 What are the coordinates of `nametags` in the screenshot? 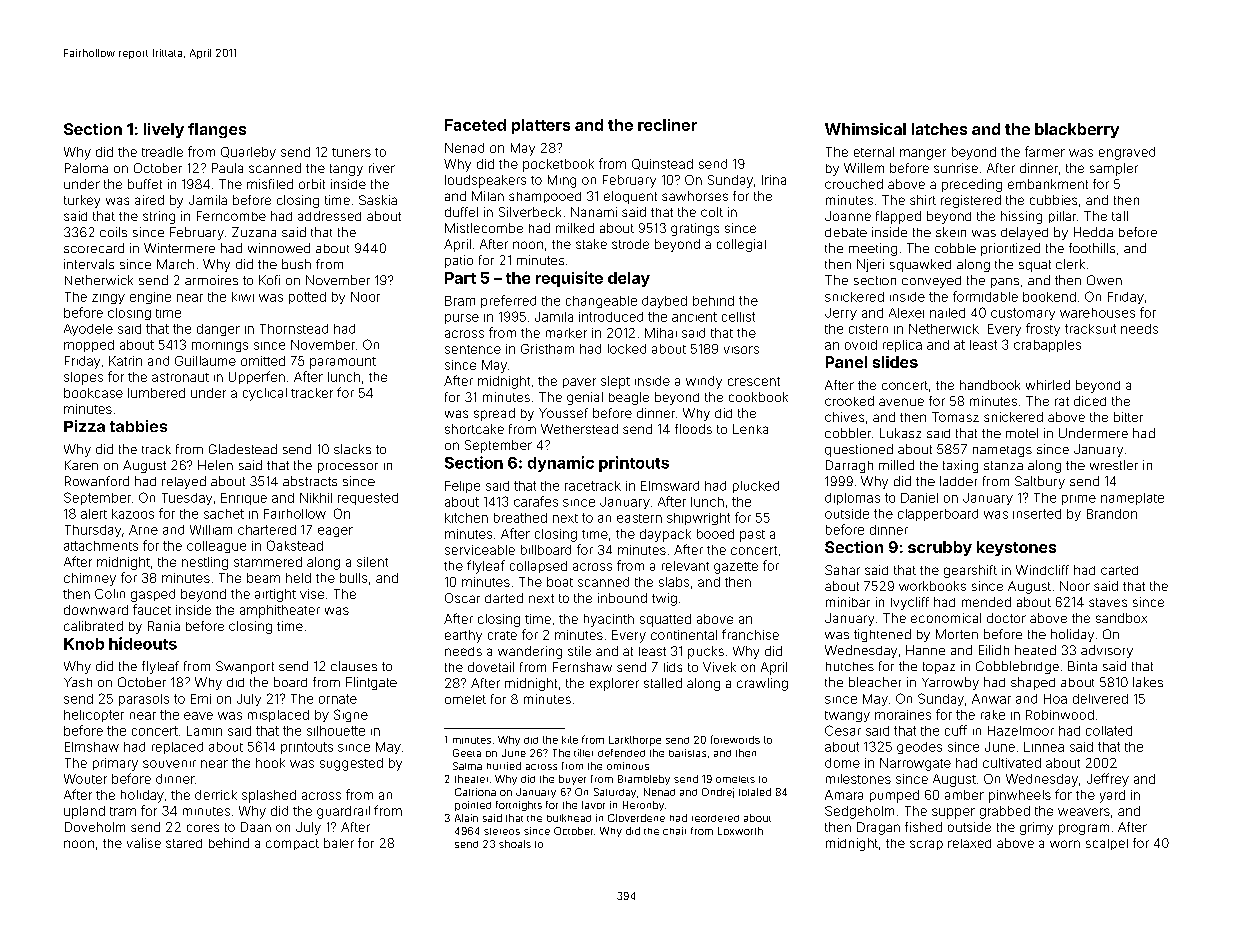 It's located at (1002, 451).
